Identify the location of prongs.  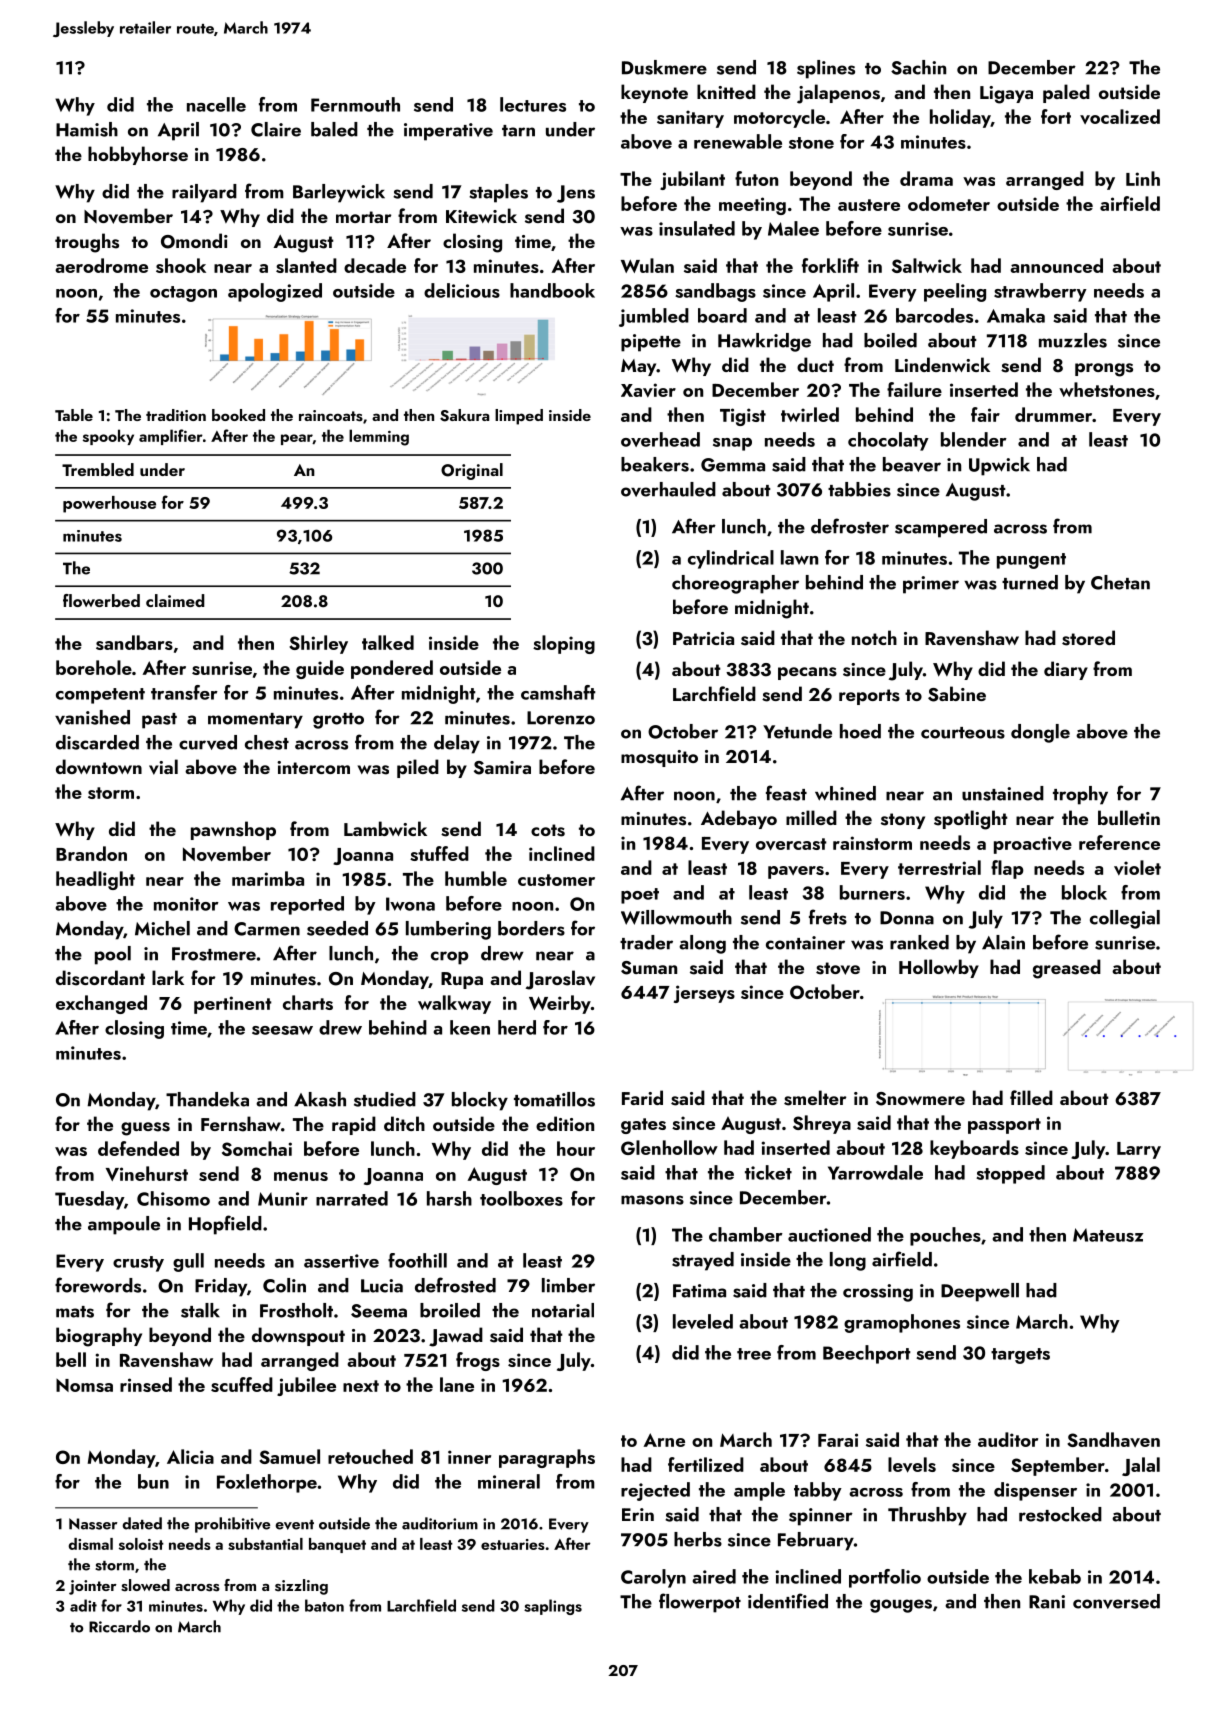
(1104, 370).
